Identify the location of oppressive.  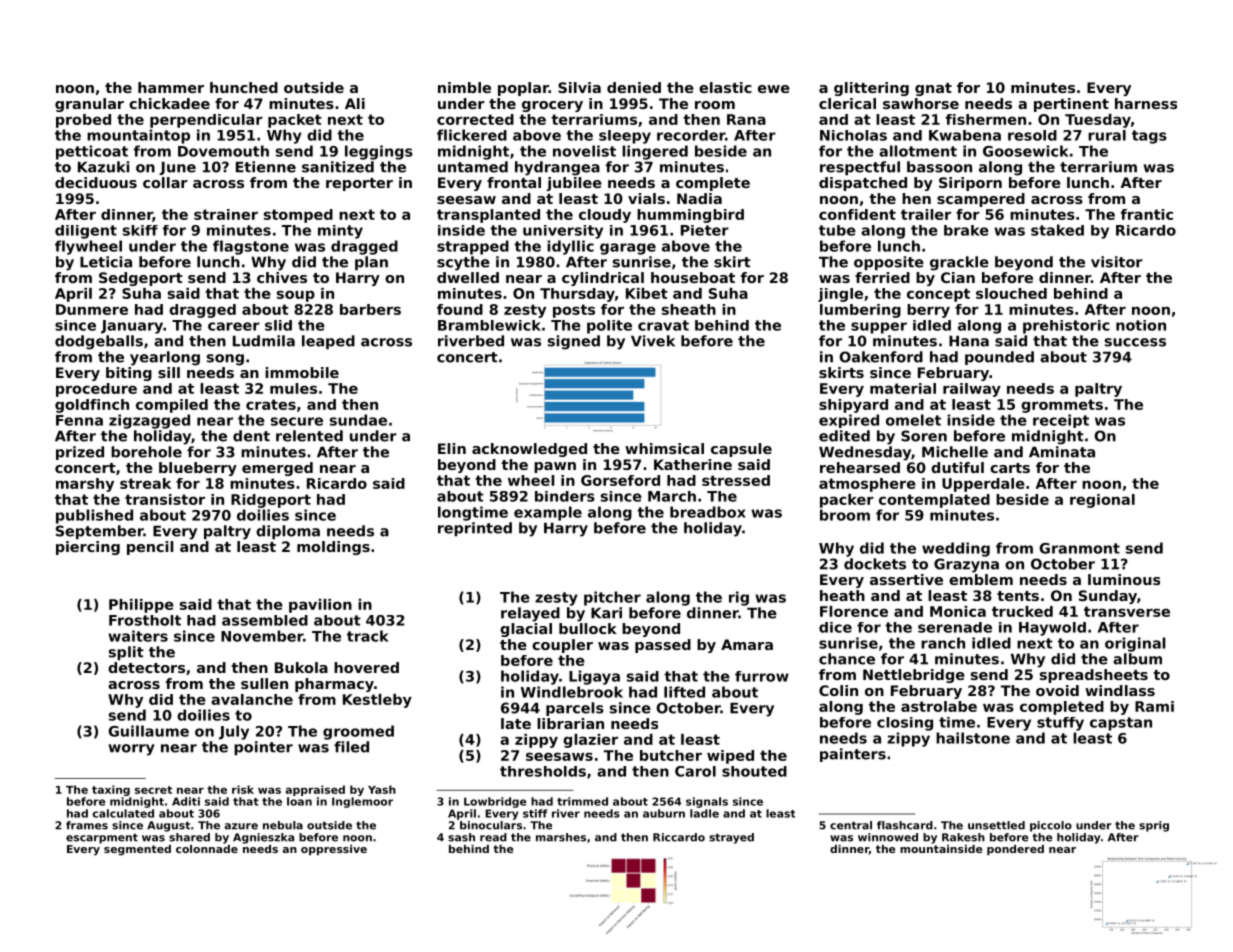
(334, 850).
